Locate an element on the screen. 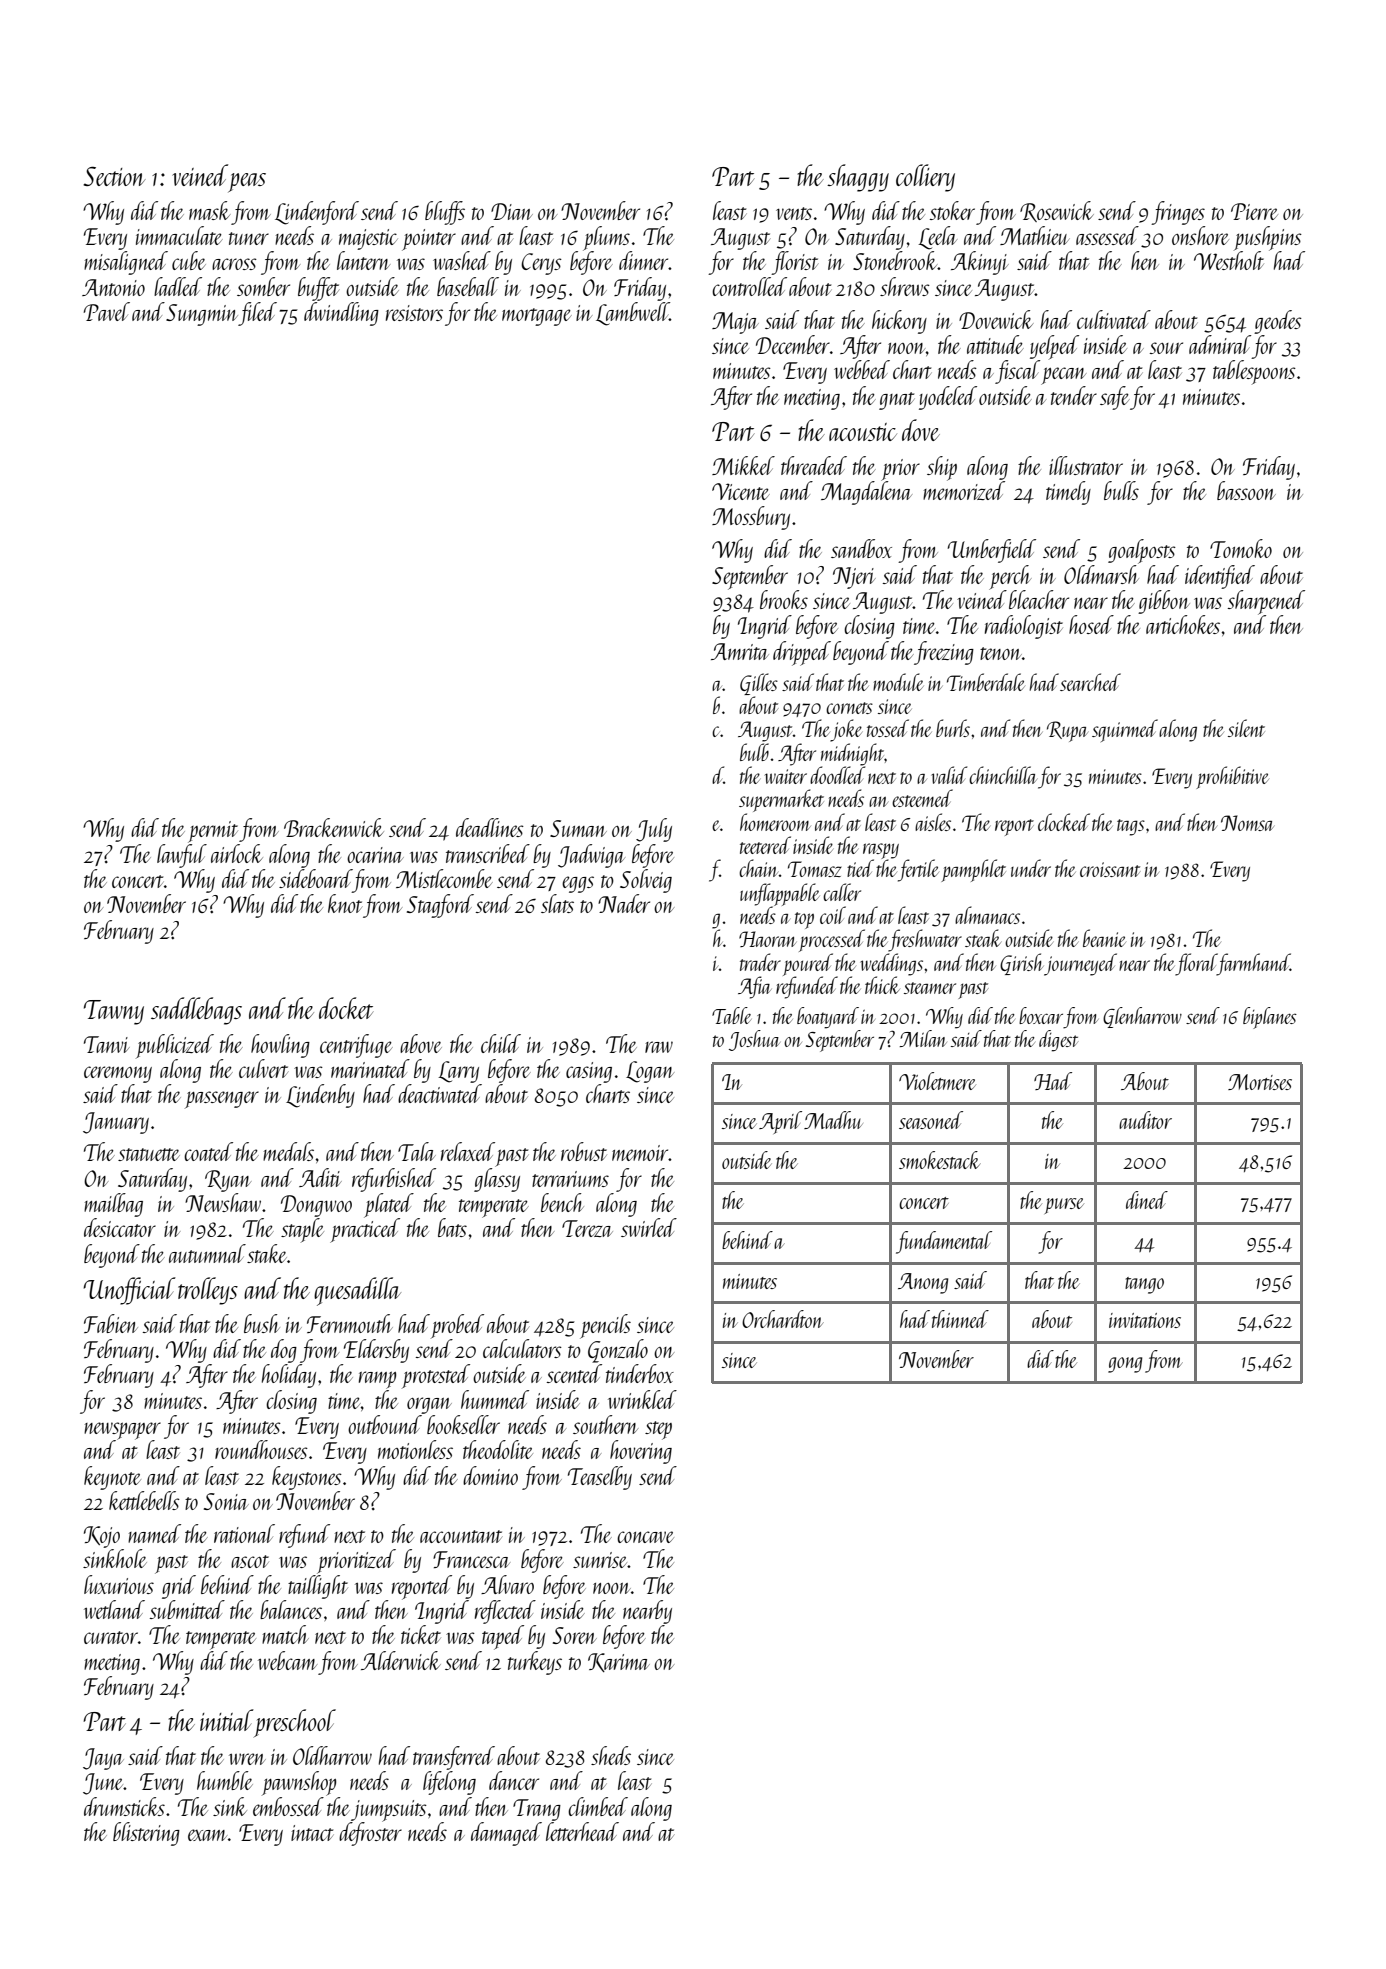 The image size is (1386, 1969). drumsticks is located at coordinates (124, 1806).
